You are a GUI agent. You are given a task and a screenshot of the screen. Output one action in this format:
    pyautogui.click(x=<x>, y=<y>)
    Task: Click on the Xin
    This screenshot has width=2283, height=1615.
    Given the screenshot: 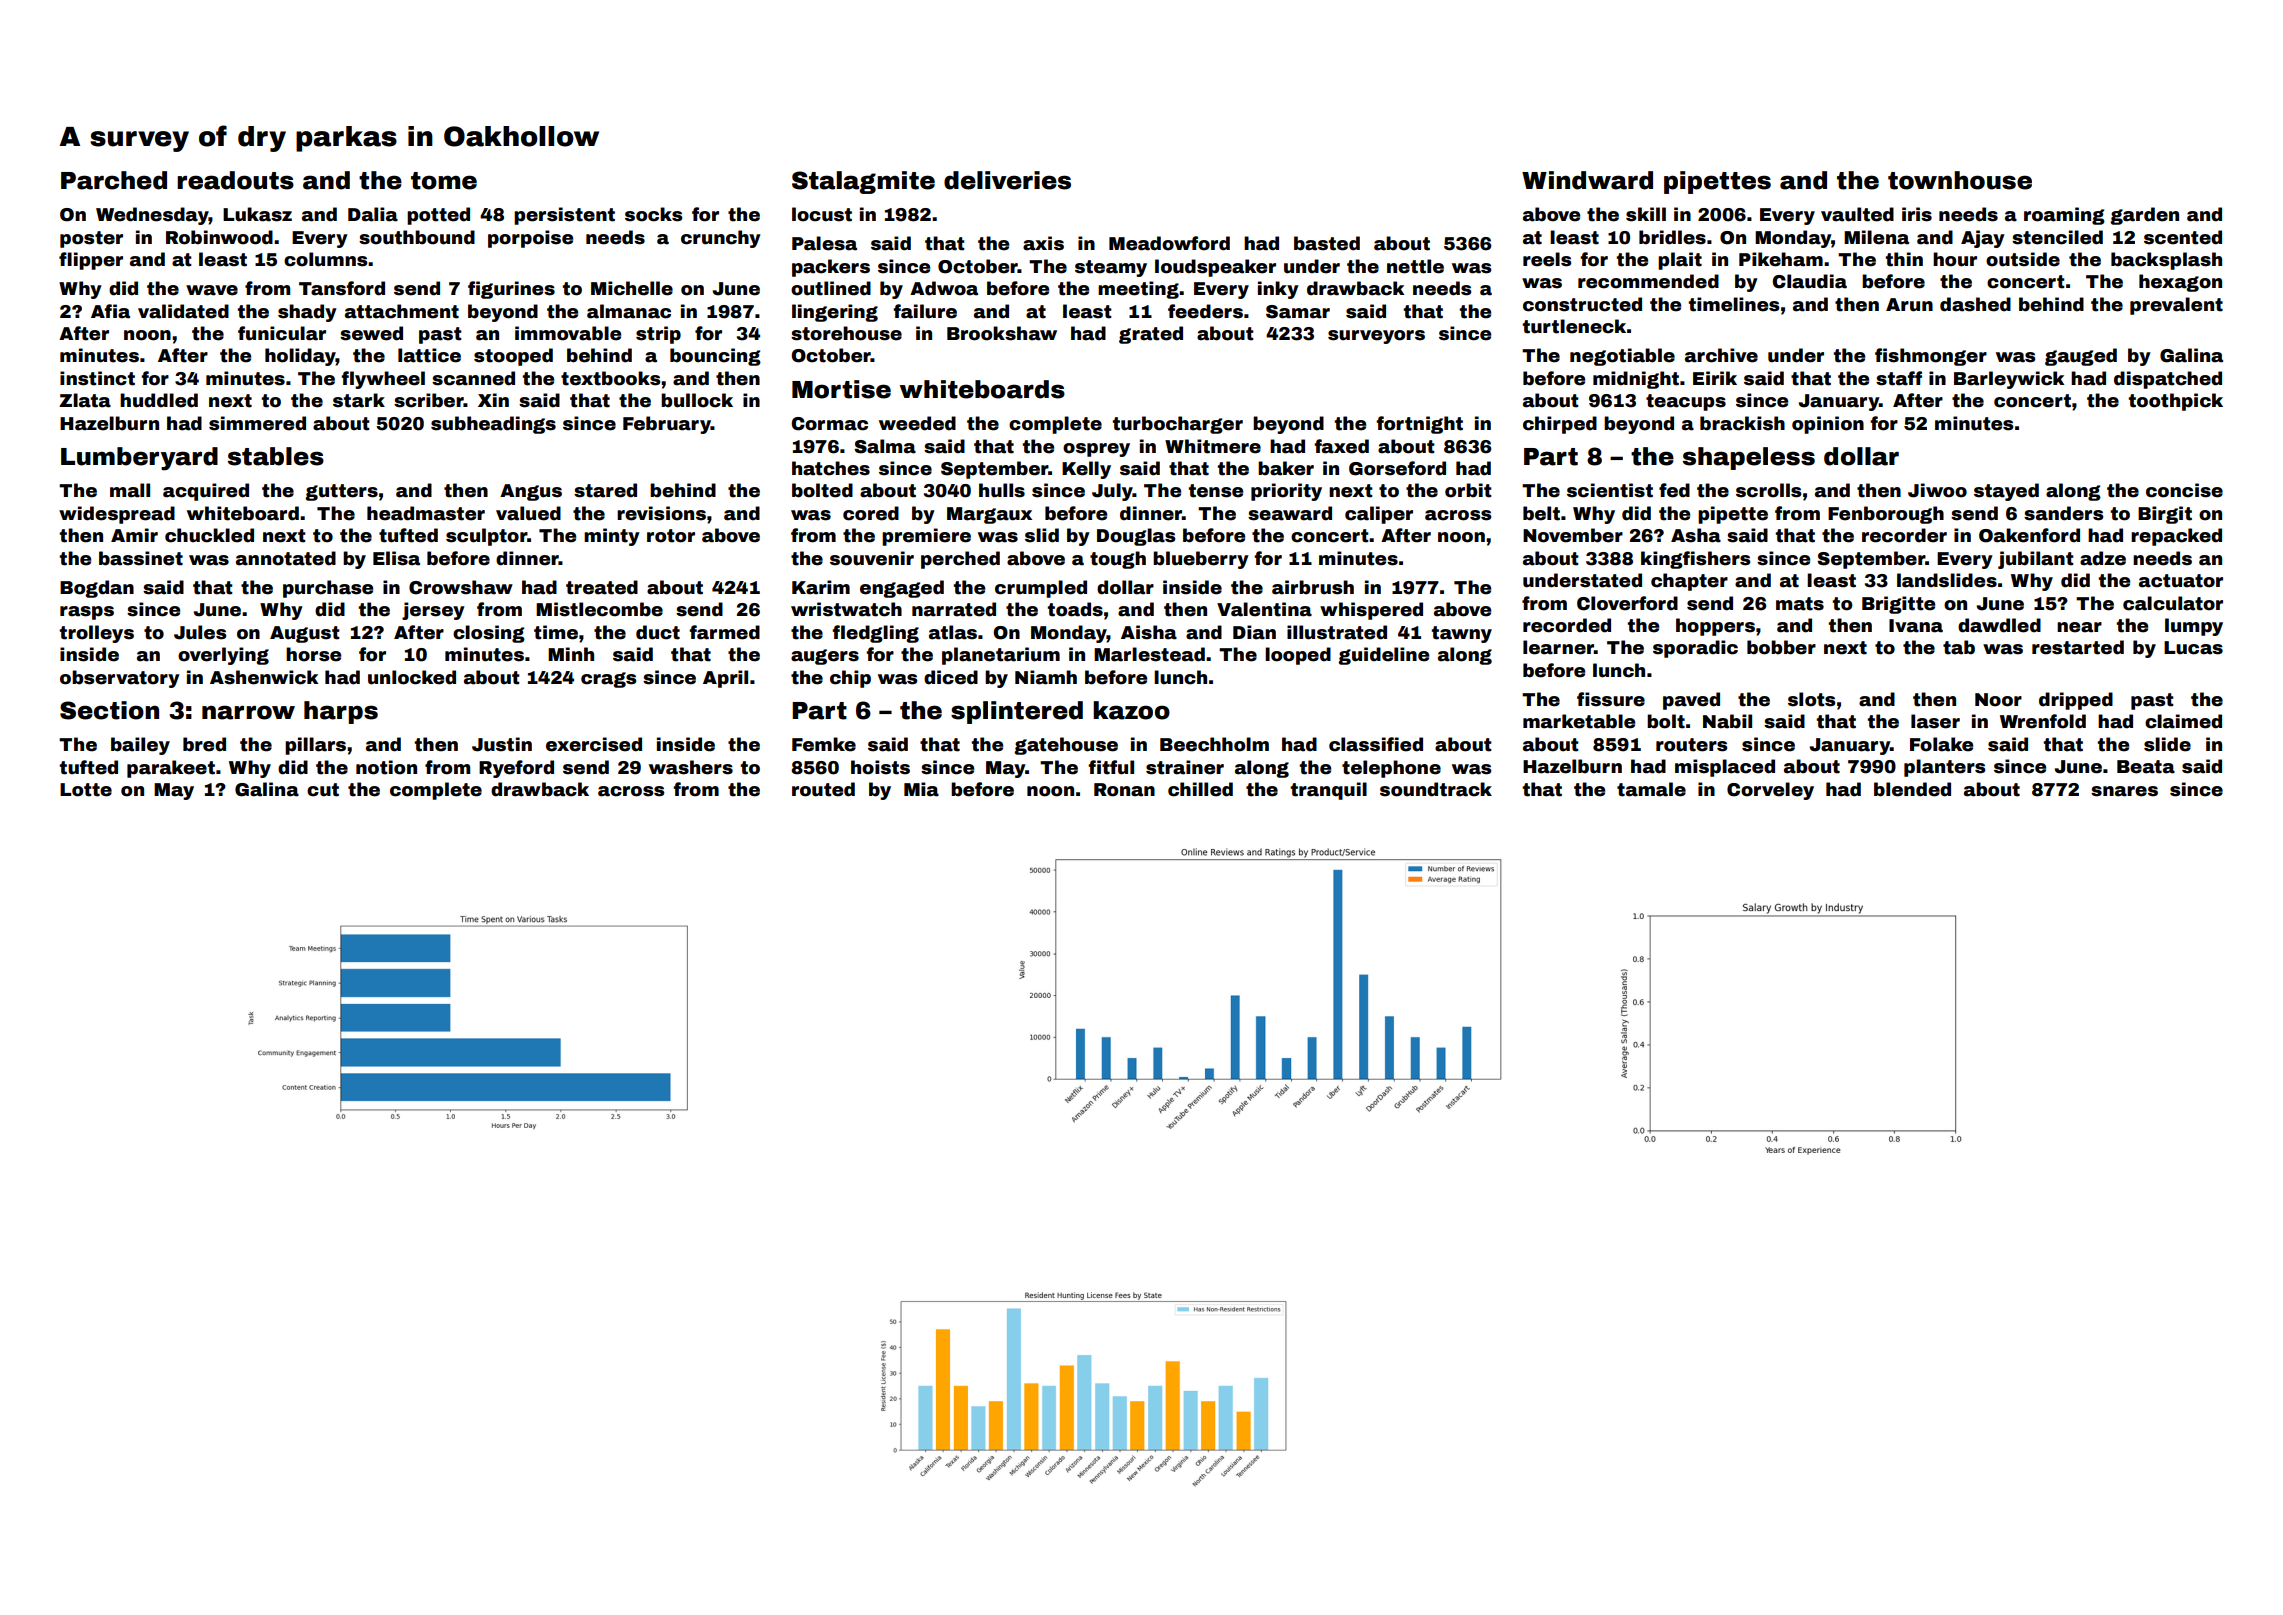 What is the action you would take?
    pyautogui.click(x=493, y=400)
